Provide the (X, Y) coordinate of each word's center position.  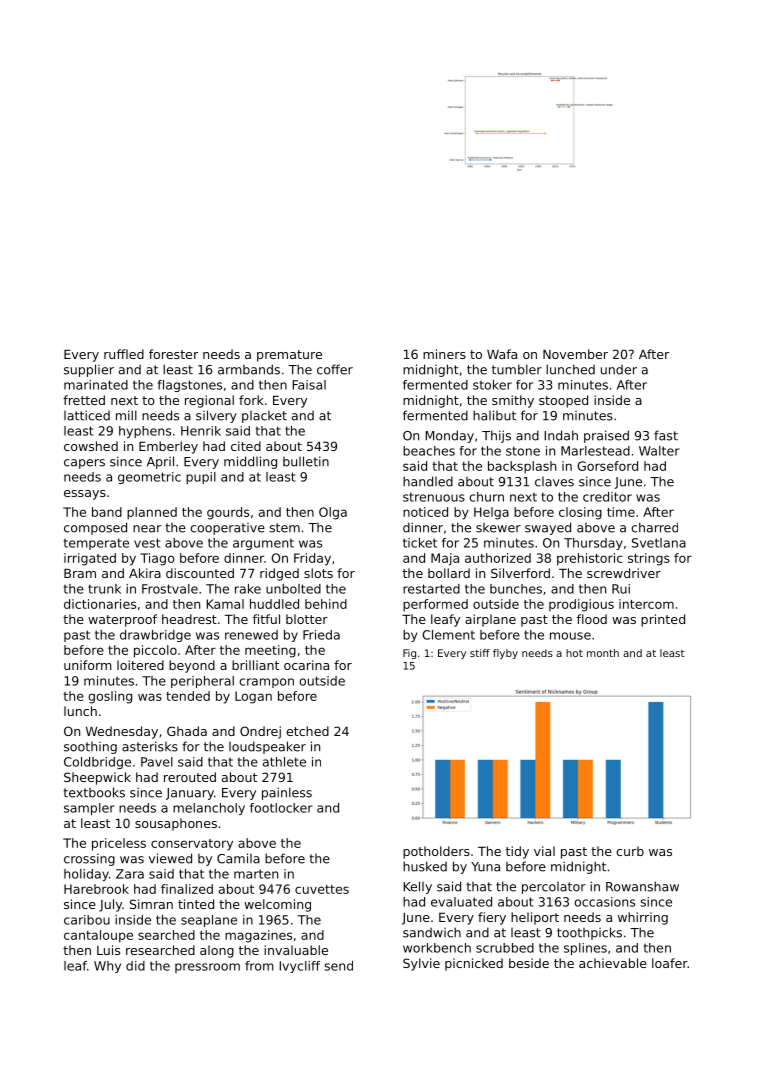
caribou (87, 920)
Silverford (520, 573)
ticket (420, 543)
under (619, 370)
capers (84, 464)
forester (173, 354)
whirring (643, 918)
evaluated (461, 902)
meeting (270, 651)
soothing (90, 748)
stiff (480, 653)
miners (444, 354)
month (603, 653)
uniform (88, 665)
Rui (621, 589)
